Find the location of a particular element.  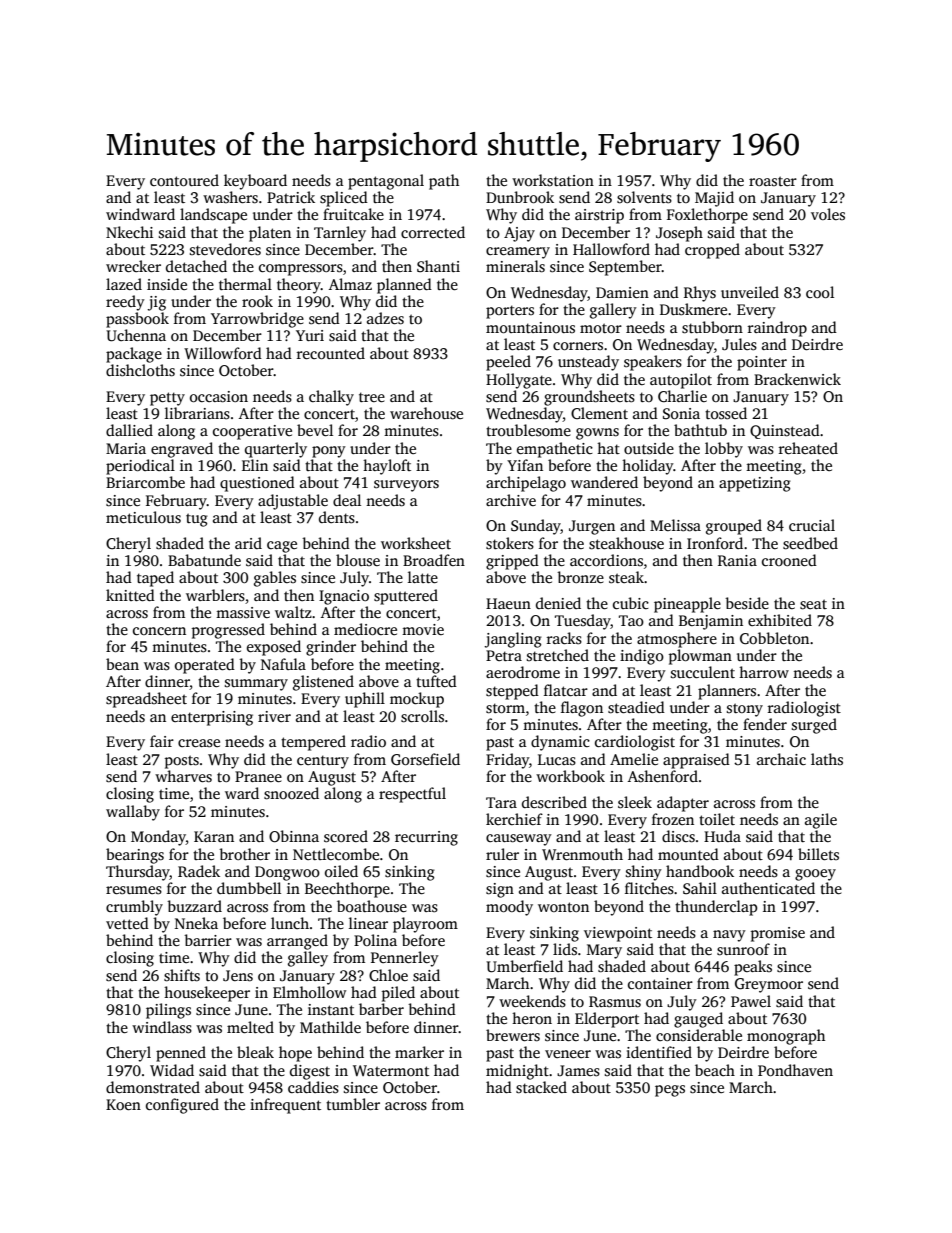

shifts is located at coordinates (182, 975).
